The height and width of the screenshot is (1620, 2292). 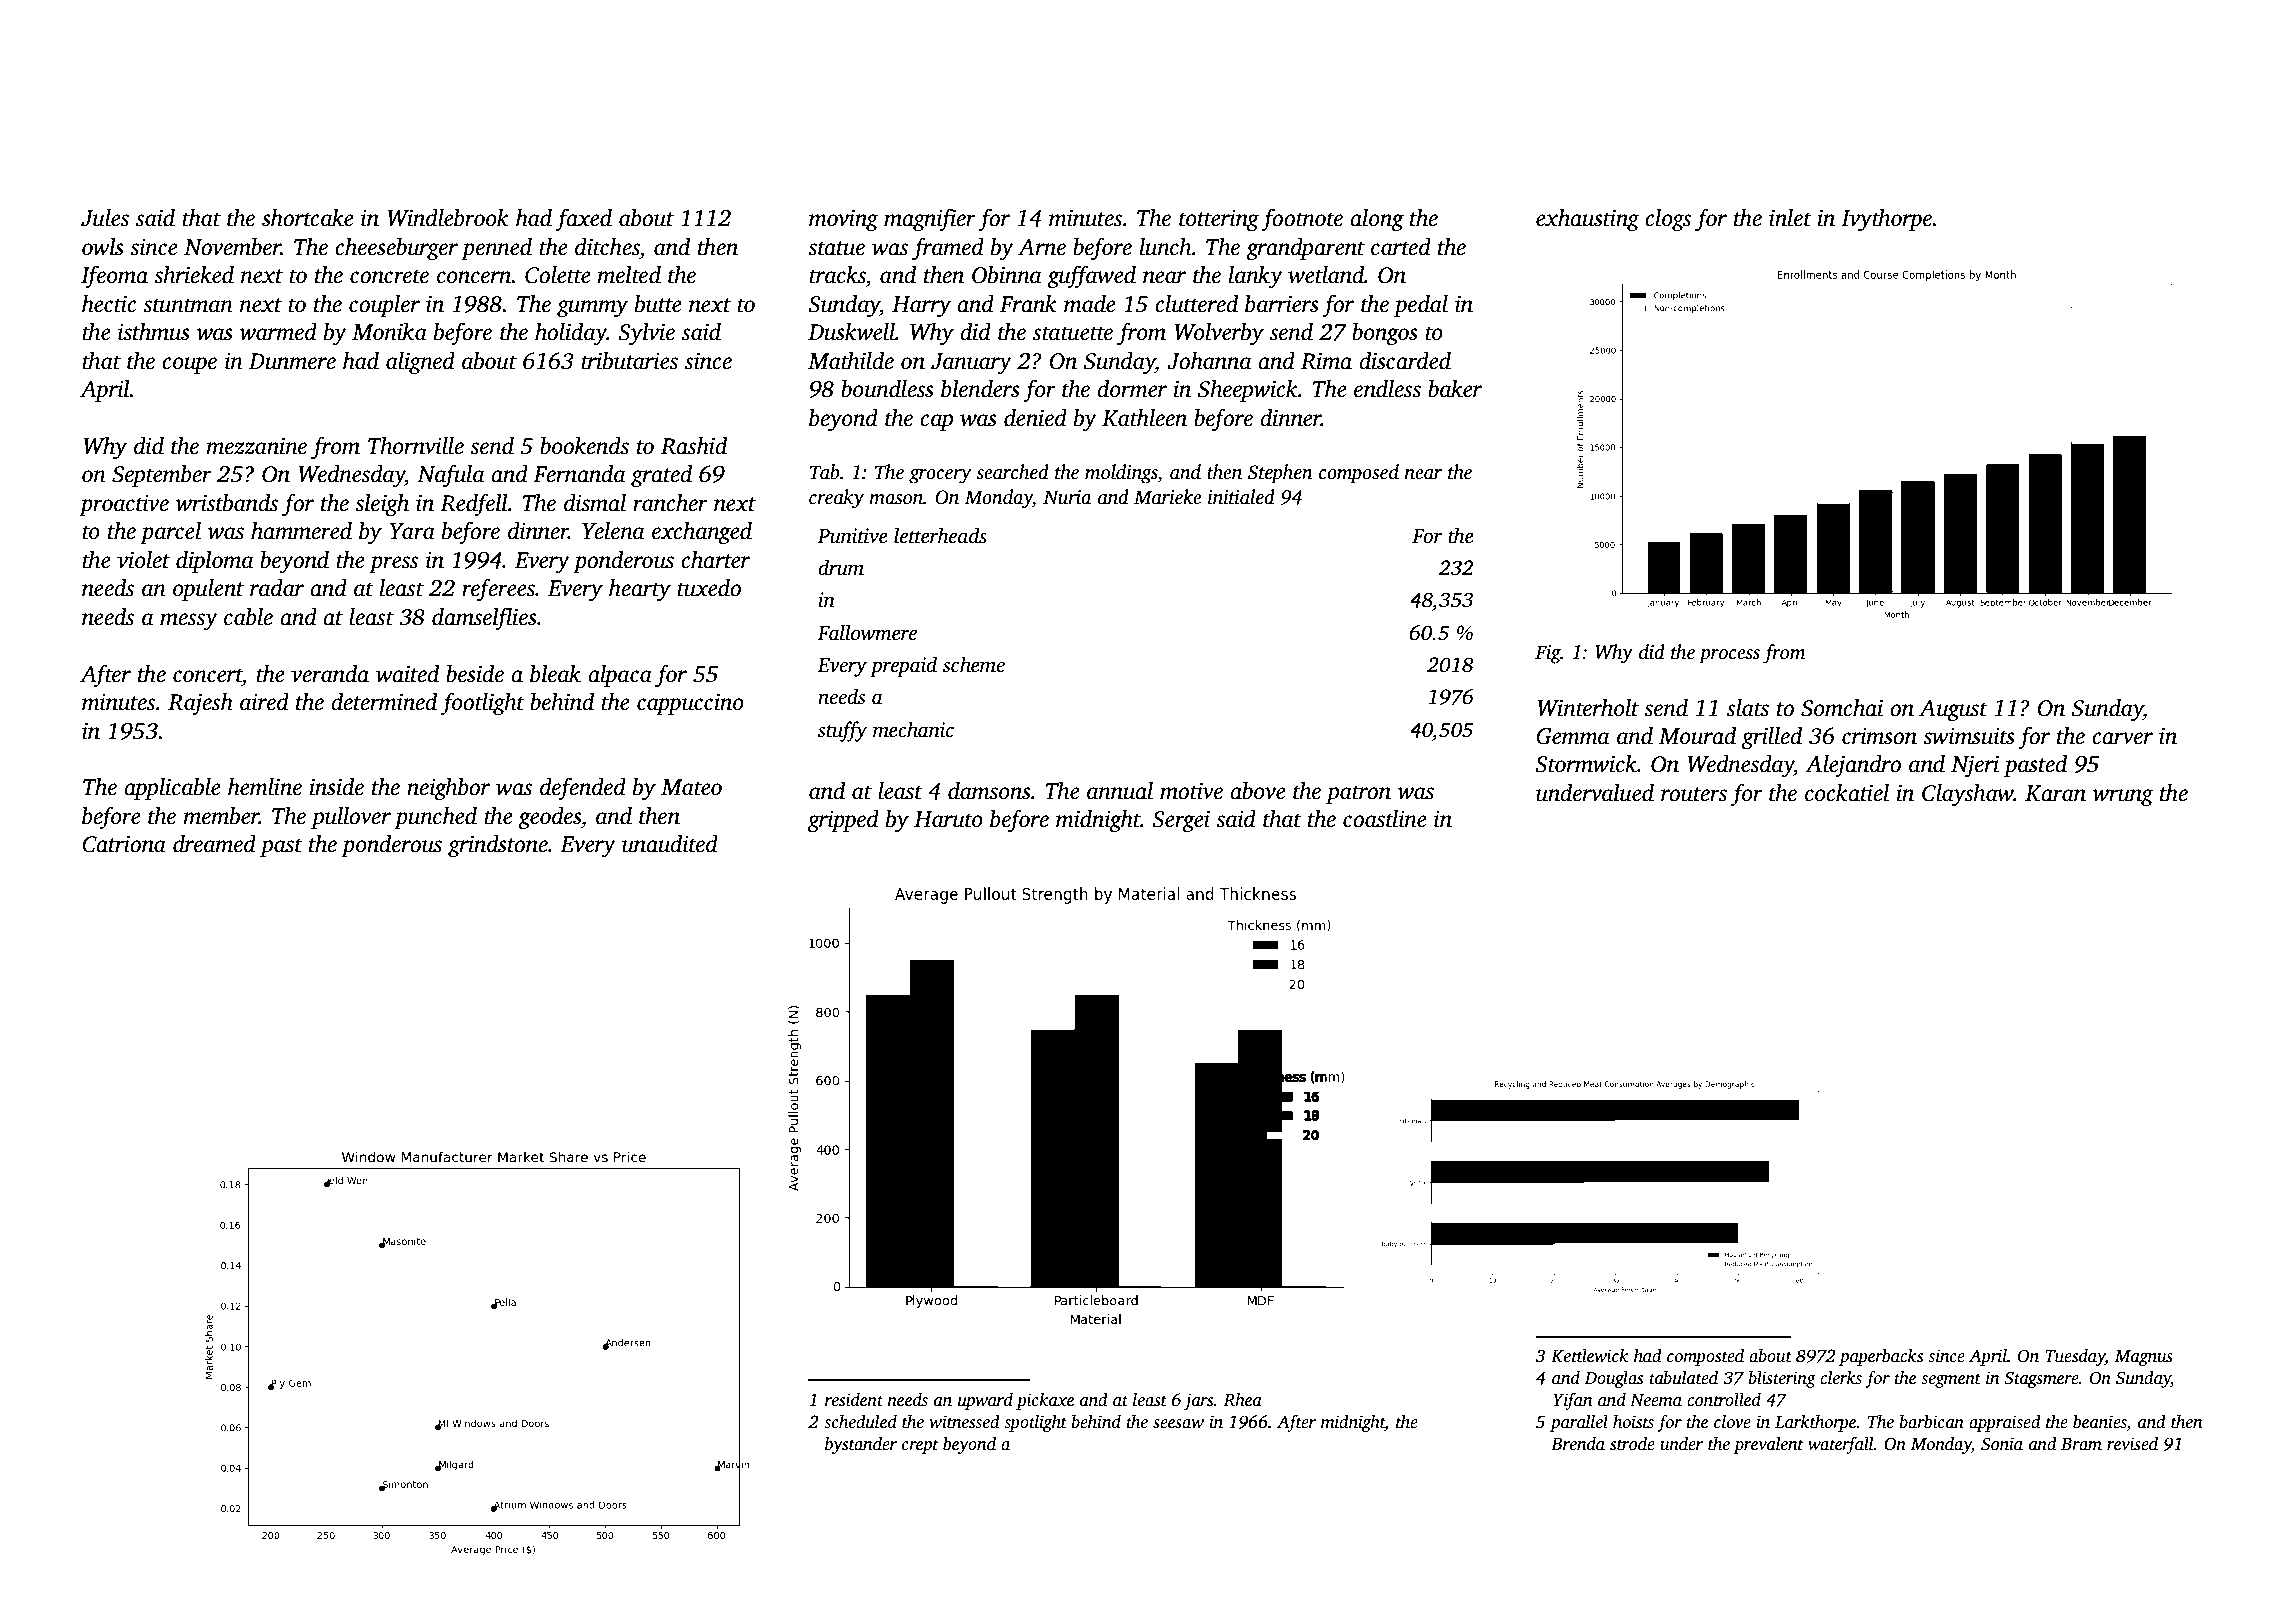 What do you see at coordinates (330, 674) in the screenshot?
I see `veranda` at bounding box center [330, 674].
